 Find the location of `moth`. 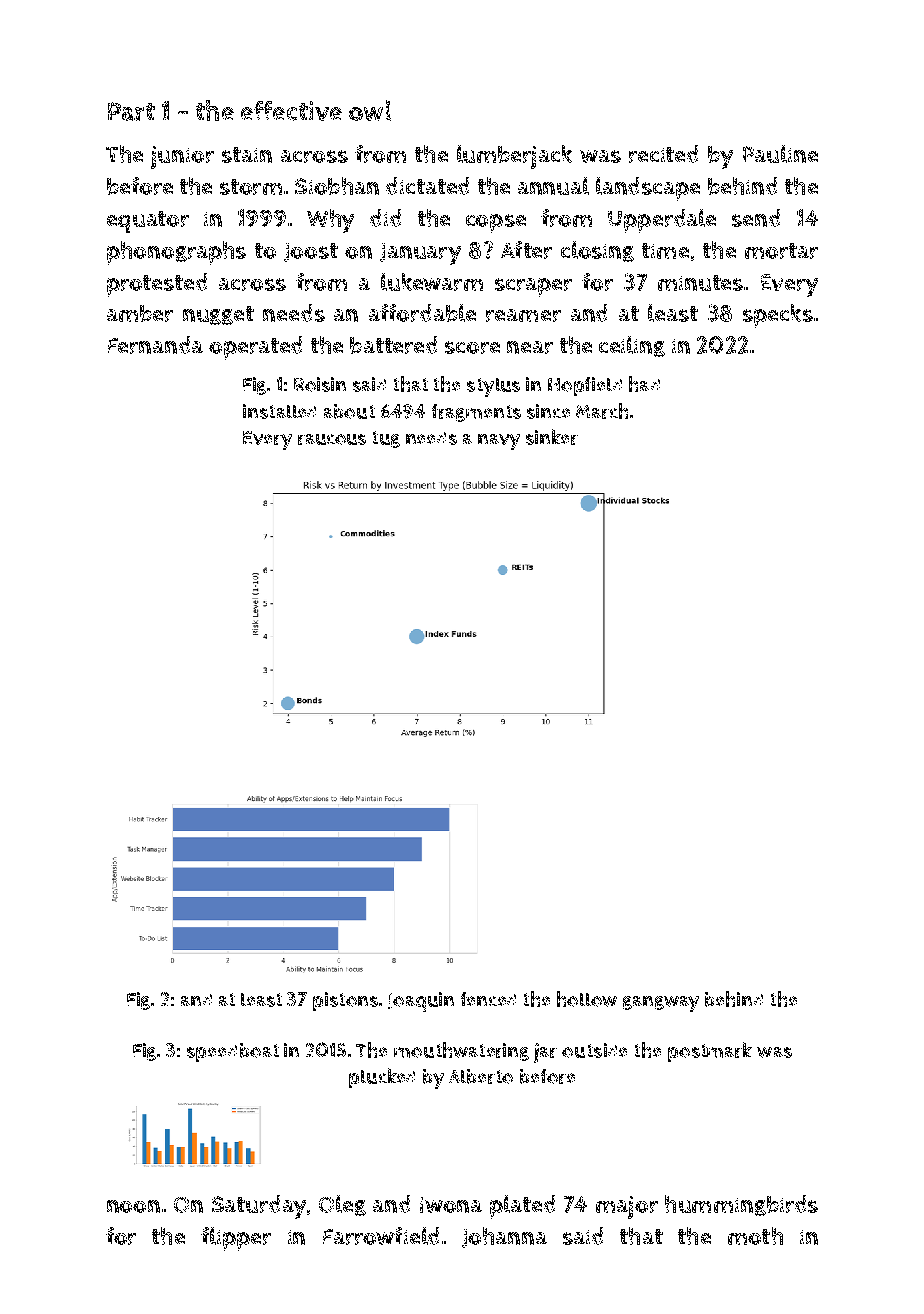

moth is located at coordinates (755, 1236).
